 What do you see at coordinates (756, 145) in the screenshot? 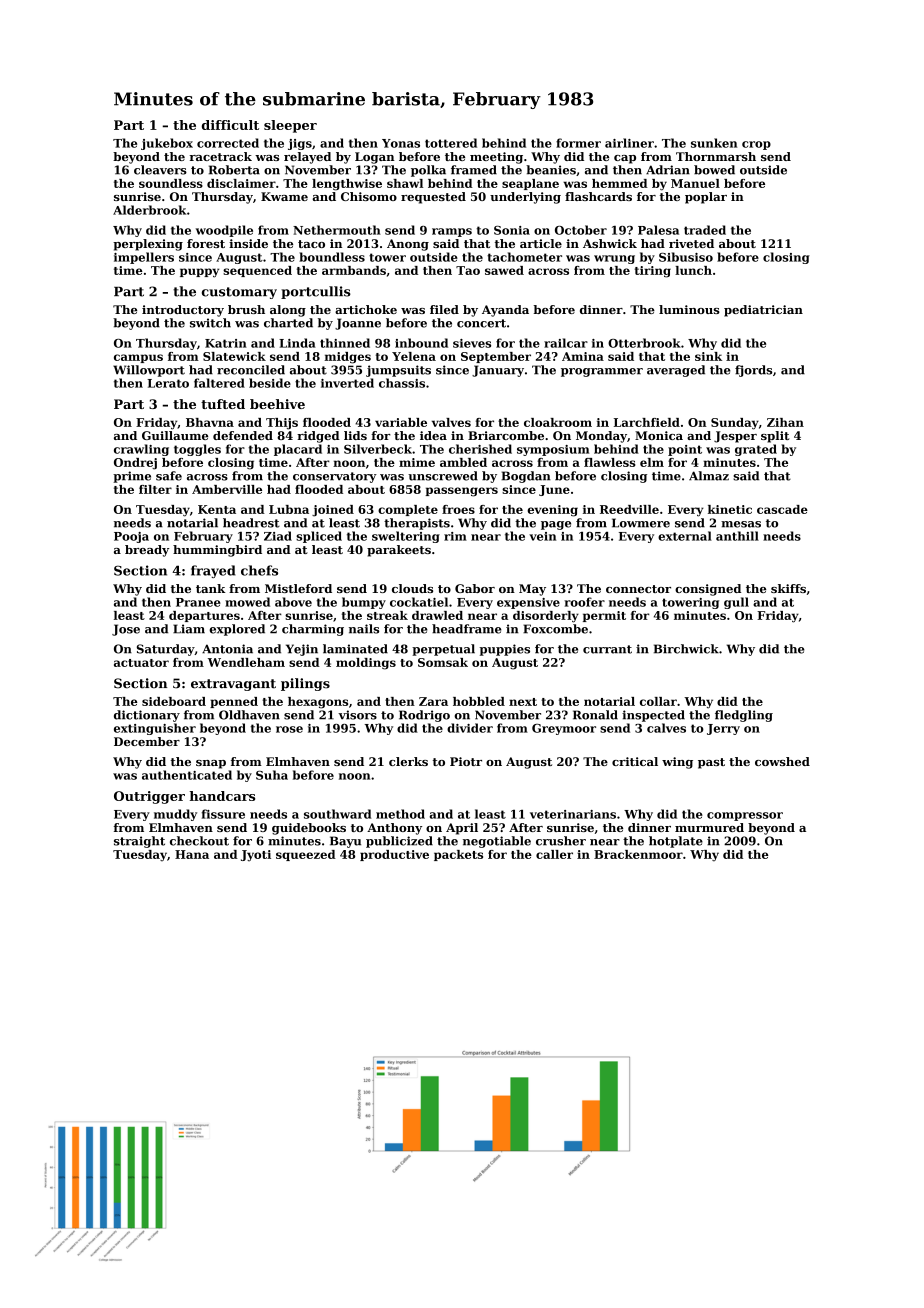
I see `crop` at bounding box center [756, 145].
